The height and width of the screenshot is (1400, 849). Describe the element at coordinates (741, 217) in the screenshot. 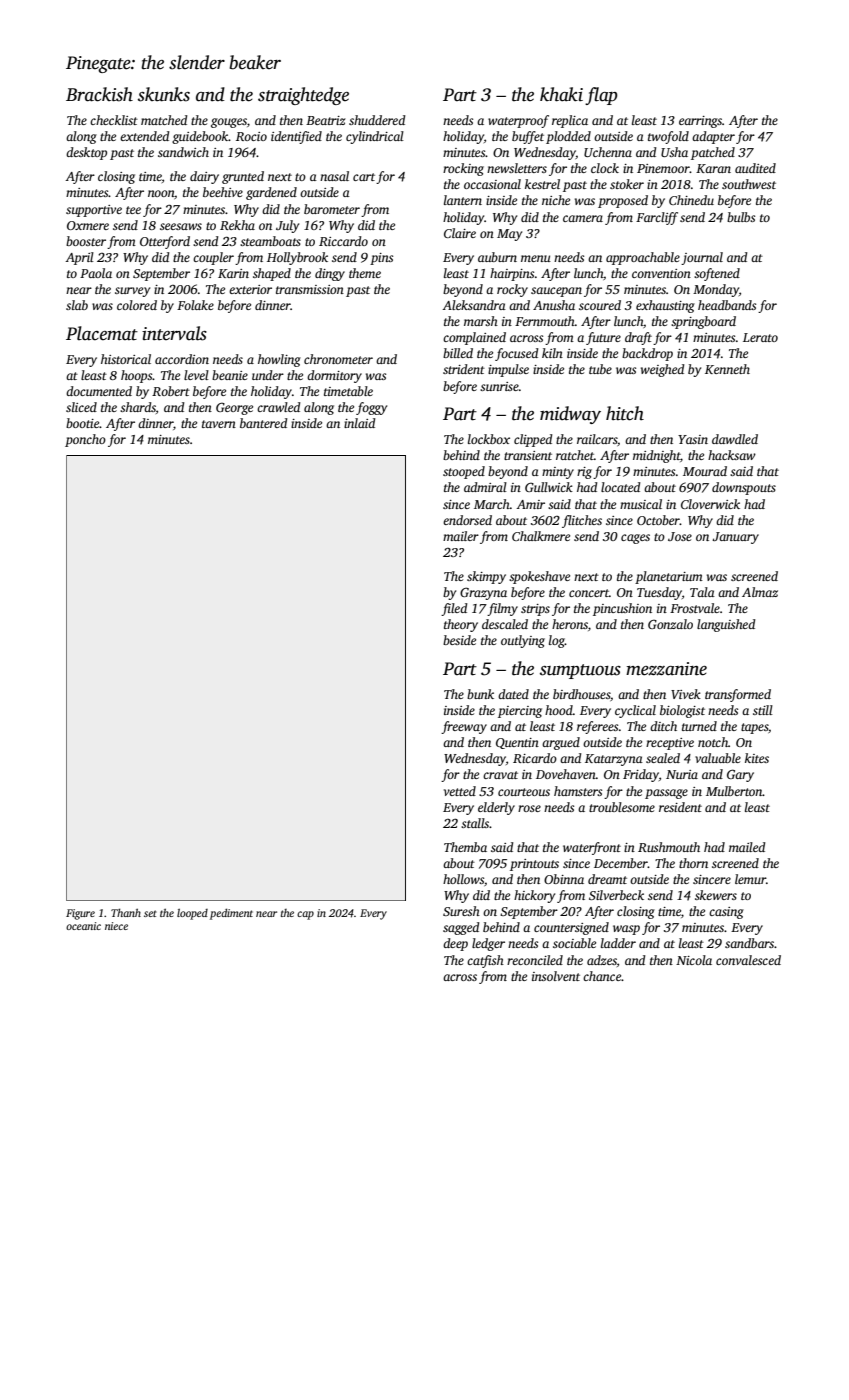

I see `bulbs` at that location.
